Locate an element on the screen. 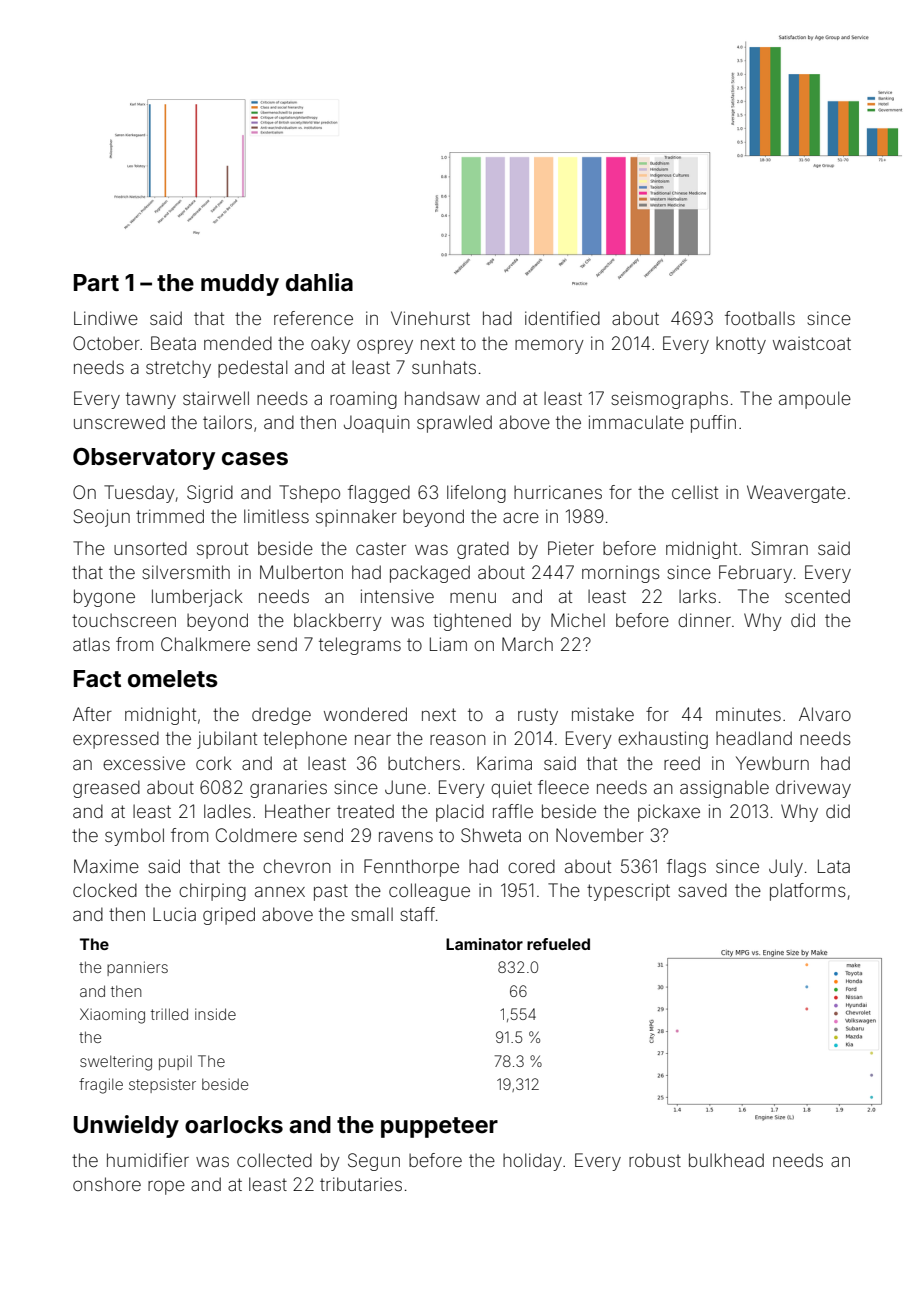 This screenshot has width=924, height=1314. Michel is located at coordinates (578, 620).
